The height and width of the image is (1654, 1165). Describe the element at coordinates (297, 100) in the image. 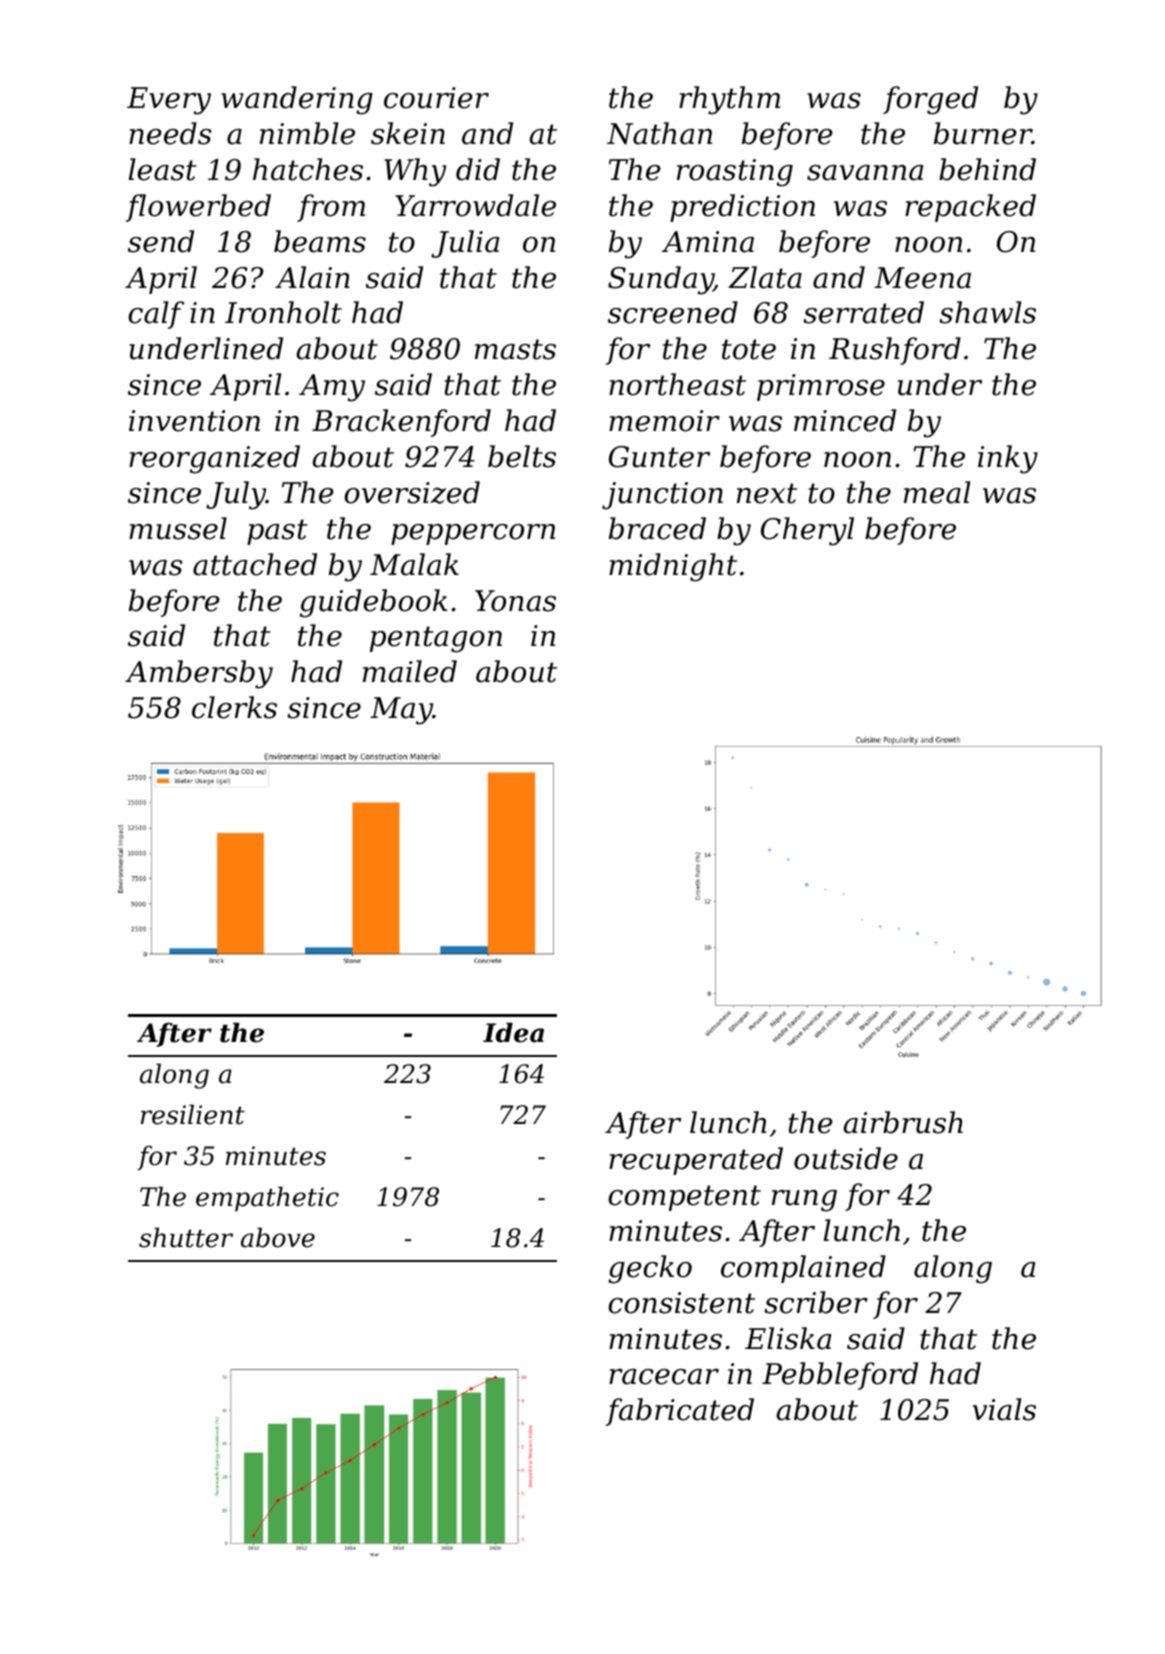

I see `wandering` at that location.
